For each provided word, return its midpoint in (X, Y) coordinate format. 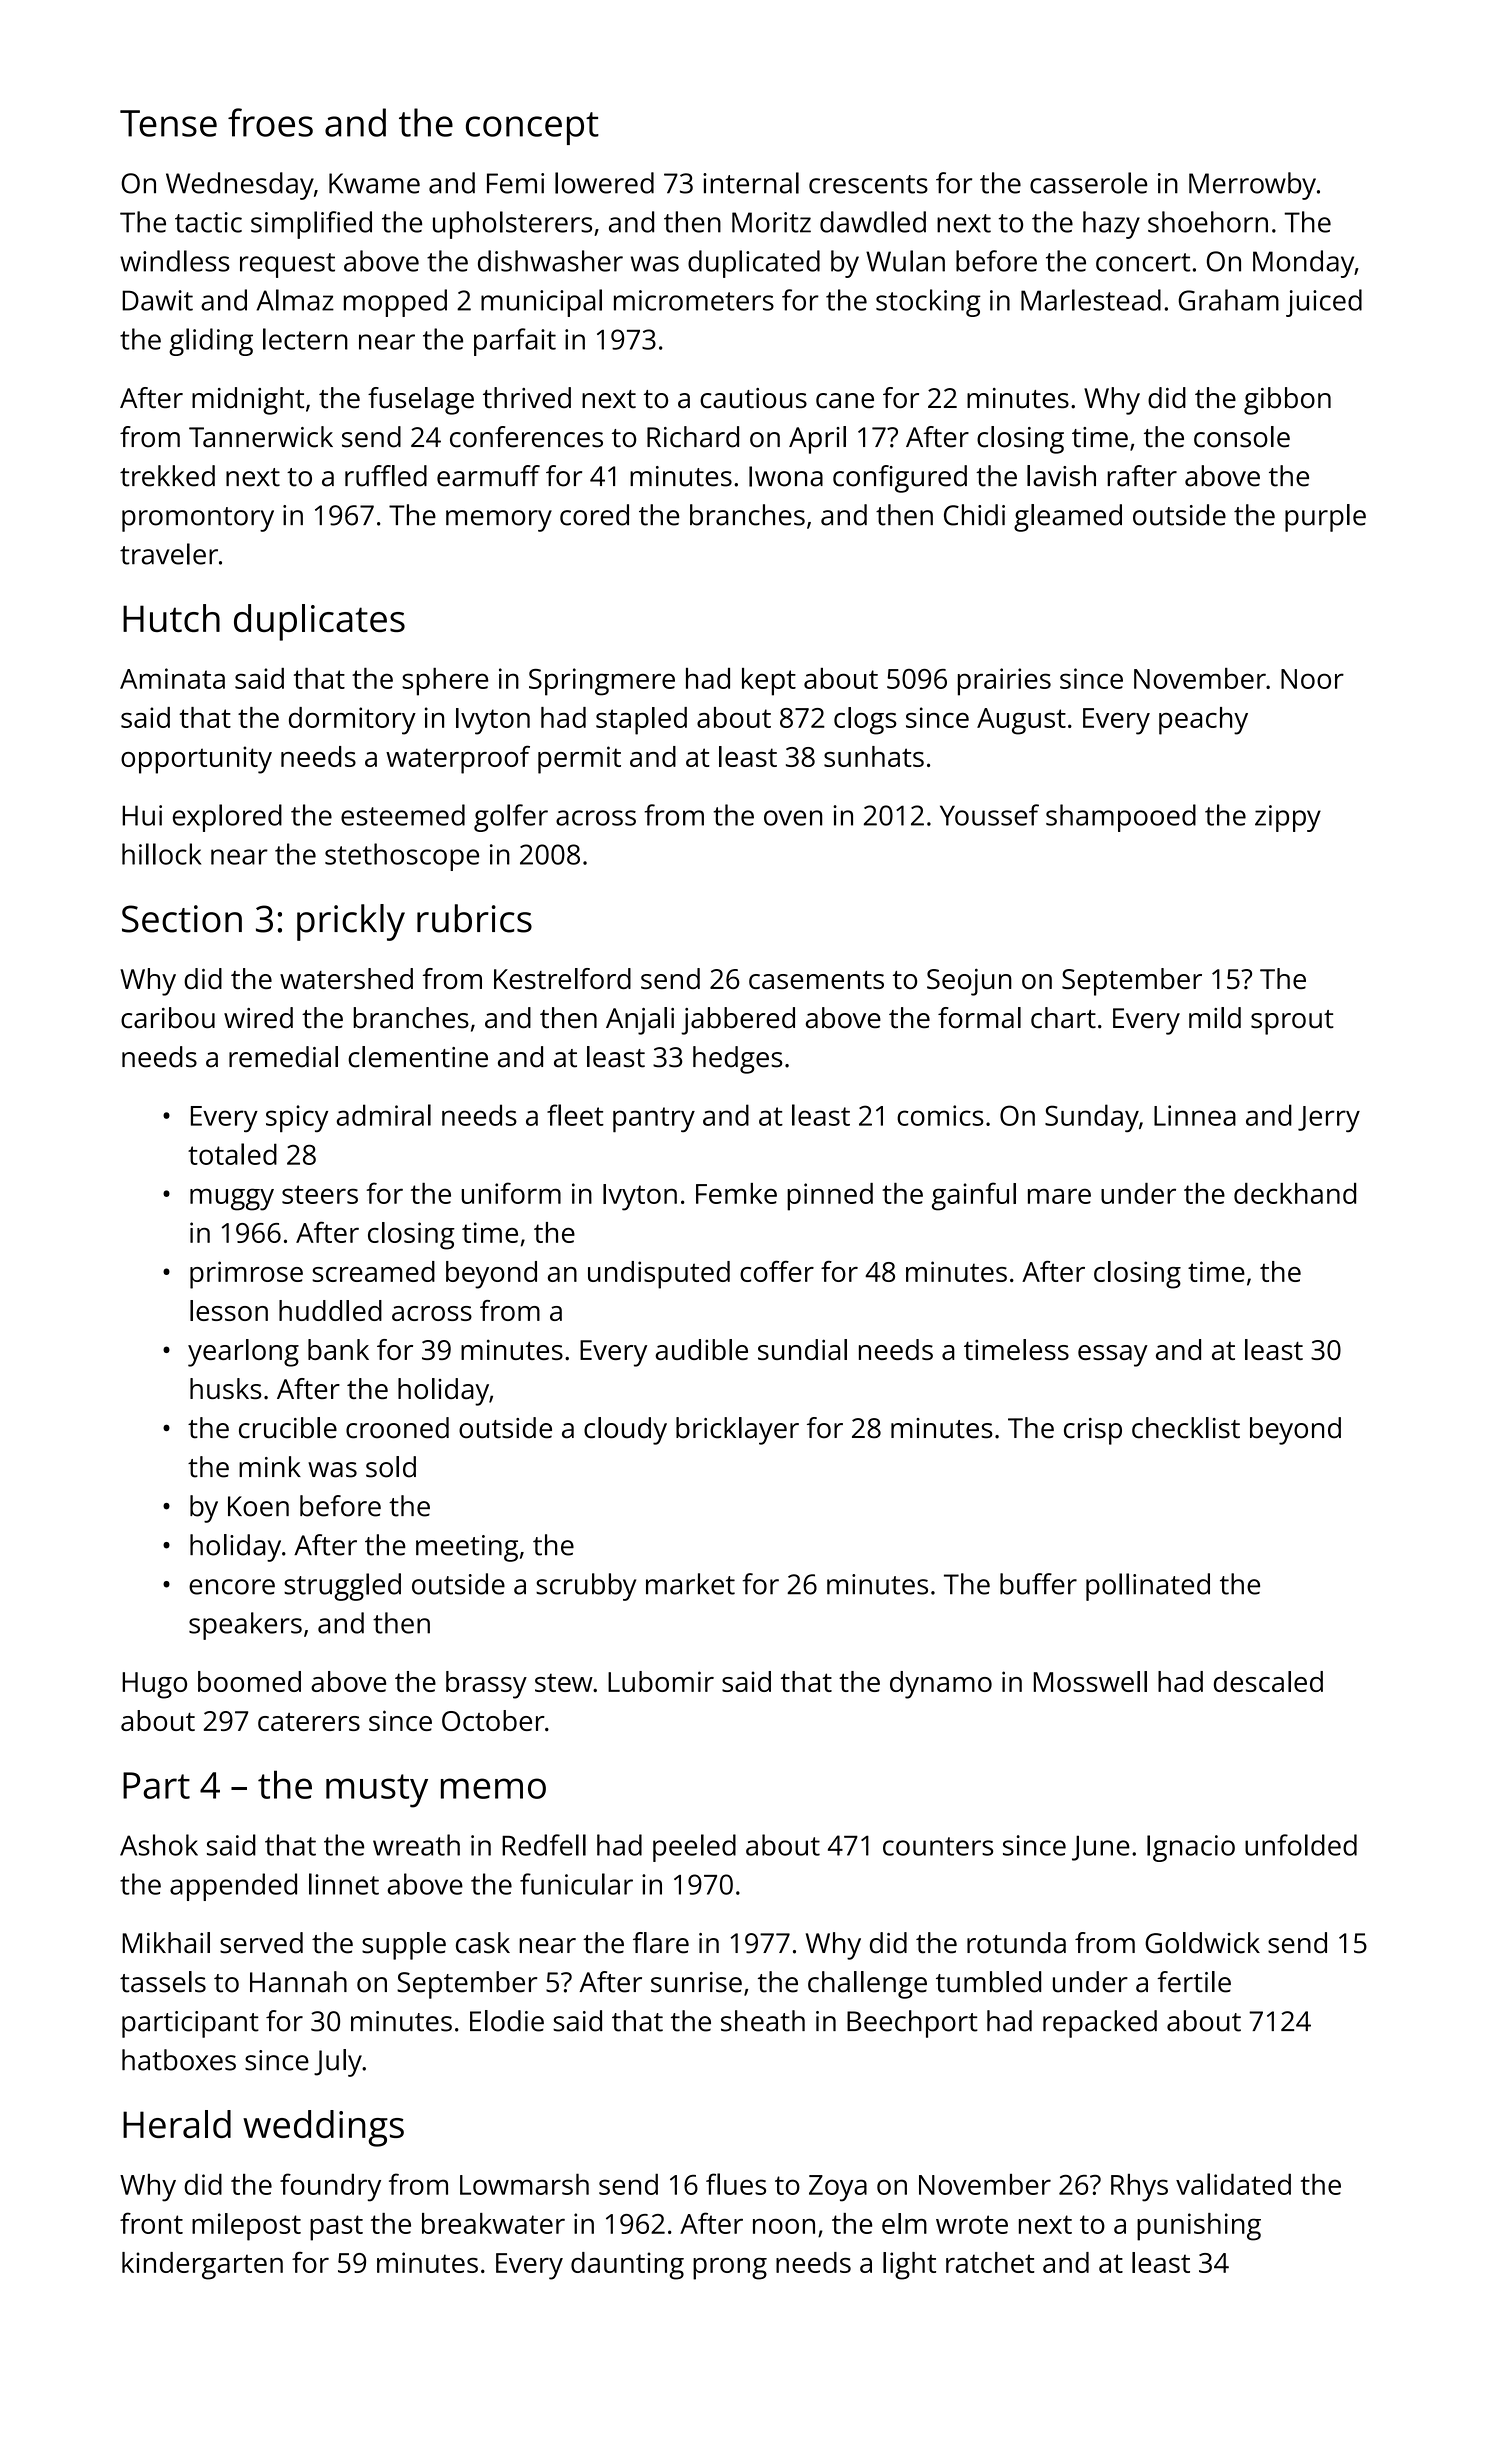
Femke (736, 1193)
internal (751, 183)
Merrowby (1252, 186)
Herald (177, 2124)
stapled (641, 721)
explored (227, 818)
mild (1215, 1018)
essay (1113, 1356)
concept (532, 128)
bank (338, 1349)
